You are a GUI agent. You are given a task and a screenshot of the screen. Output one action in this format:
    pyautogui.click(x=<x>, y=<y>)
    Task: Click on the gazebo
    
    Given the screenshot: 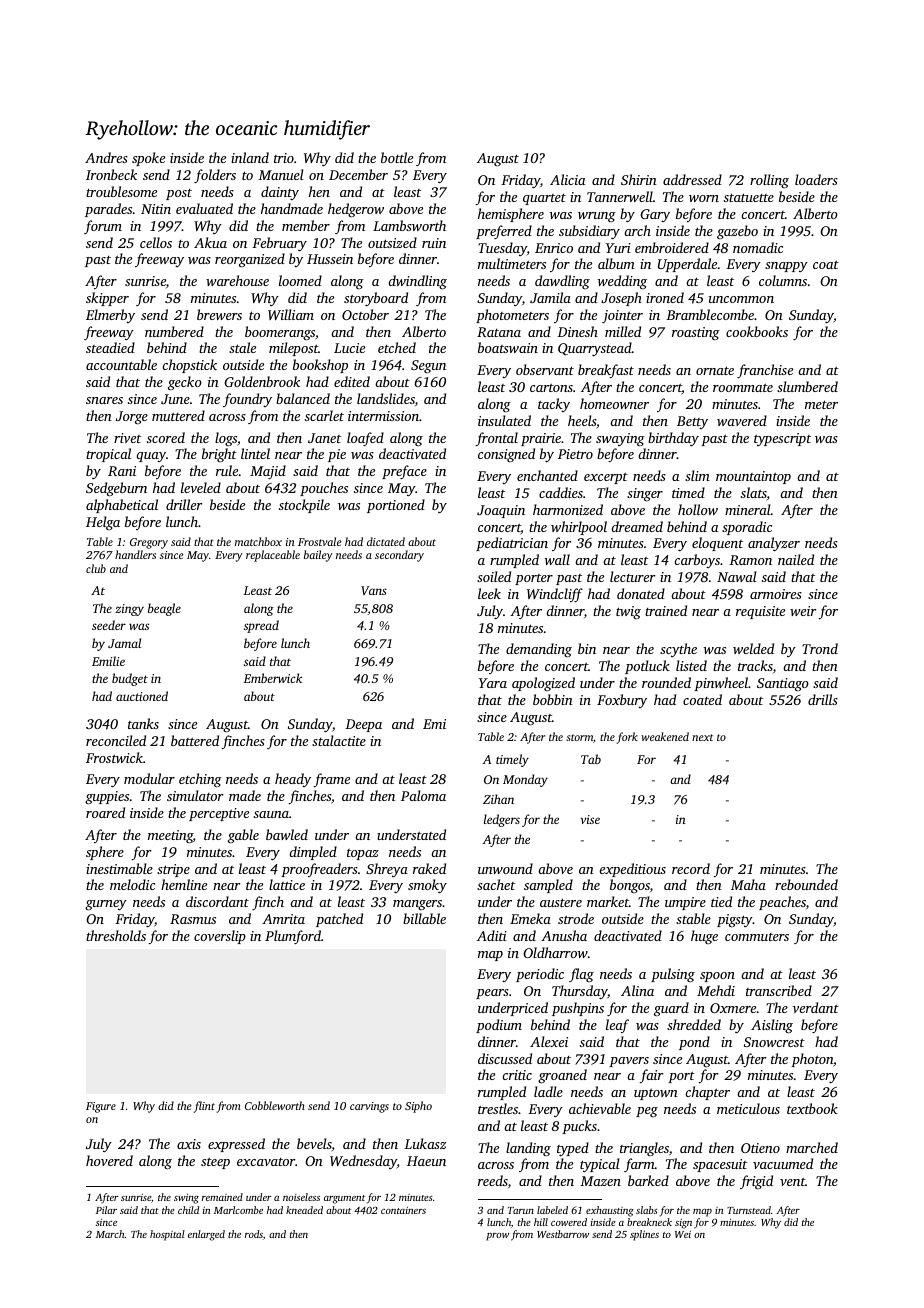 What is the action you would take?
    pyautogui.click(x=737, y=232)
